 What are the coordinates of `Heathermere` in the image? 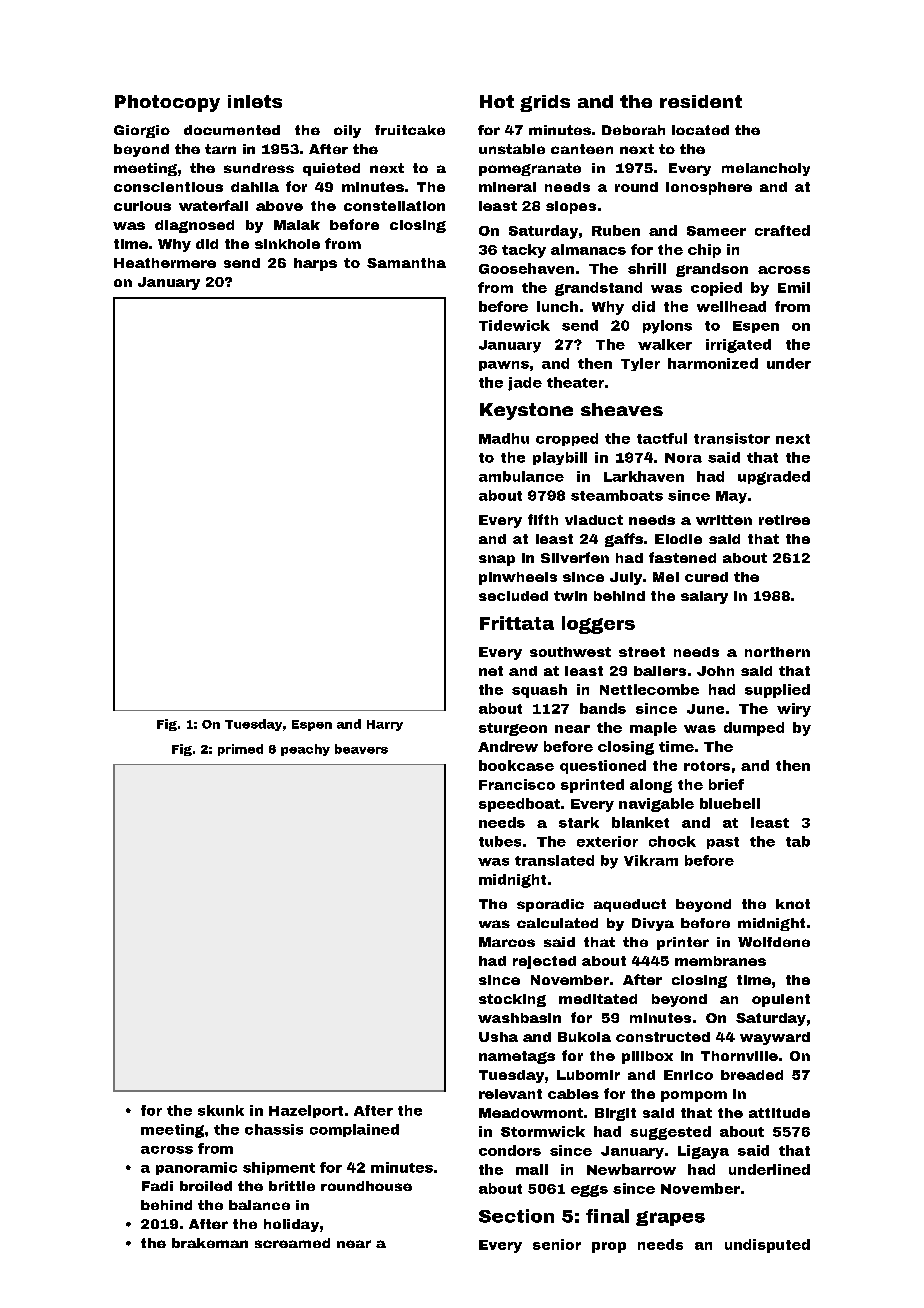 It's located at (165, 263).
